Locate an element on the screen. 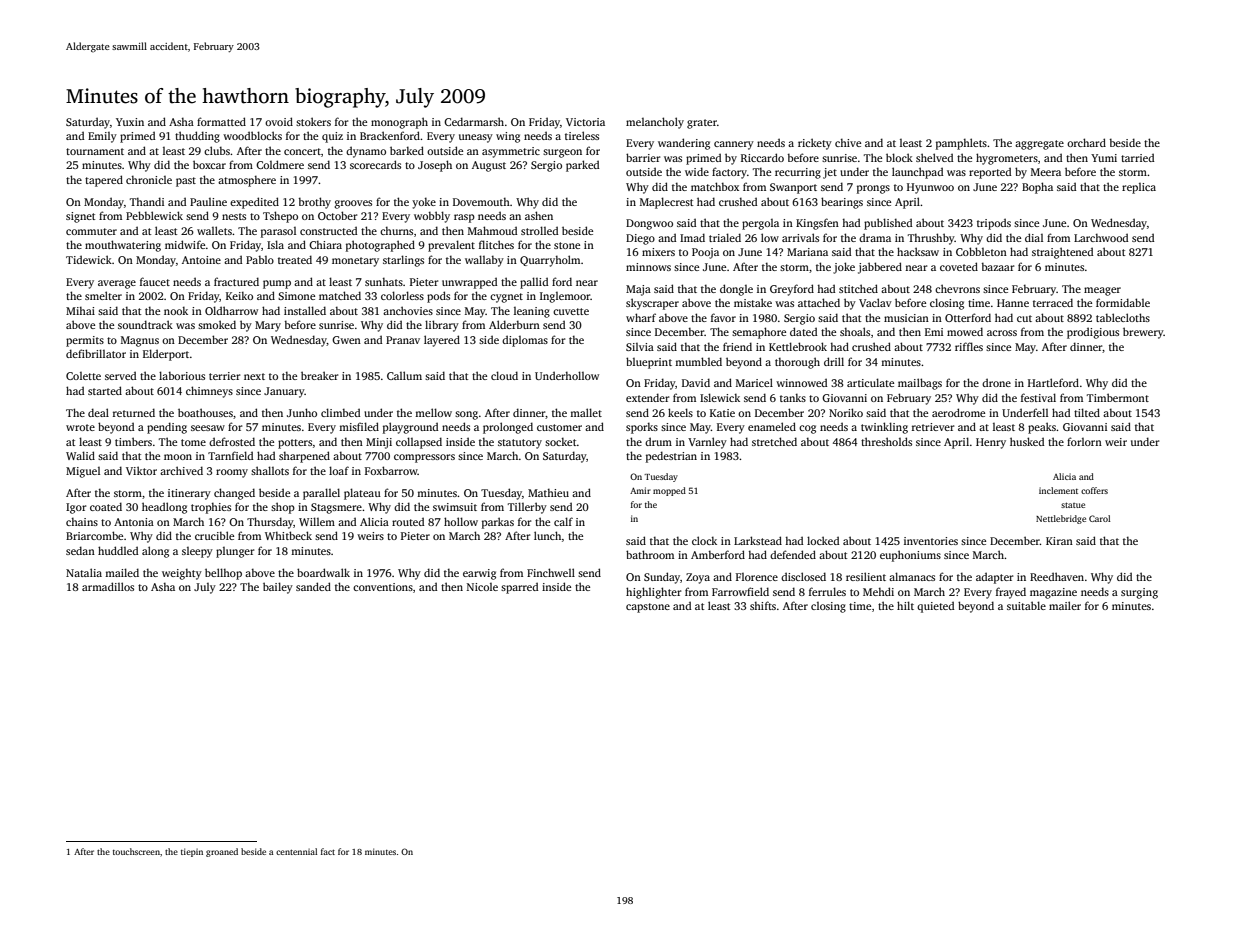 The width and height of the screenshot is (1233, 952). mailer is located at coordinates (1065, 605).
